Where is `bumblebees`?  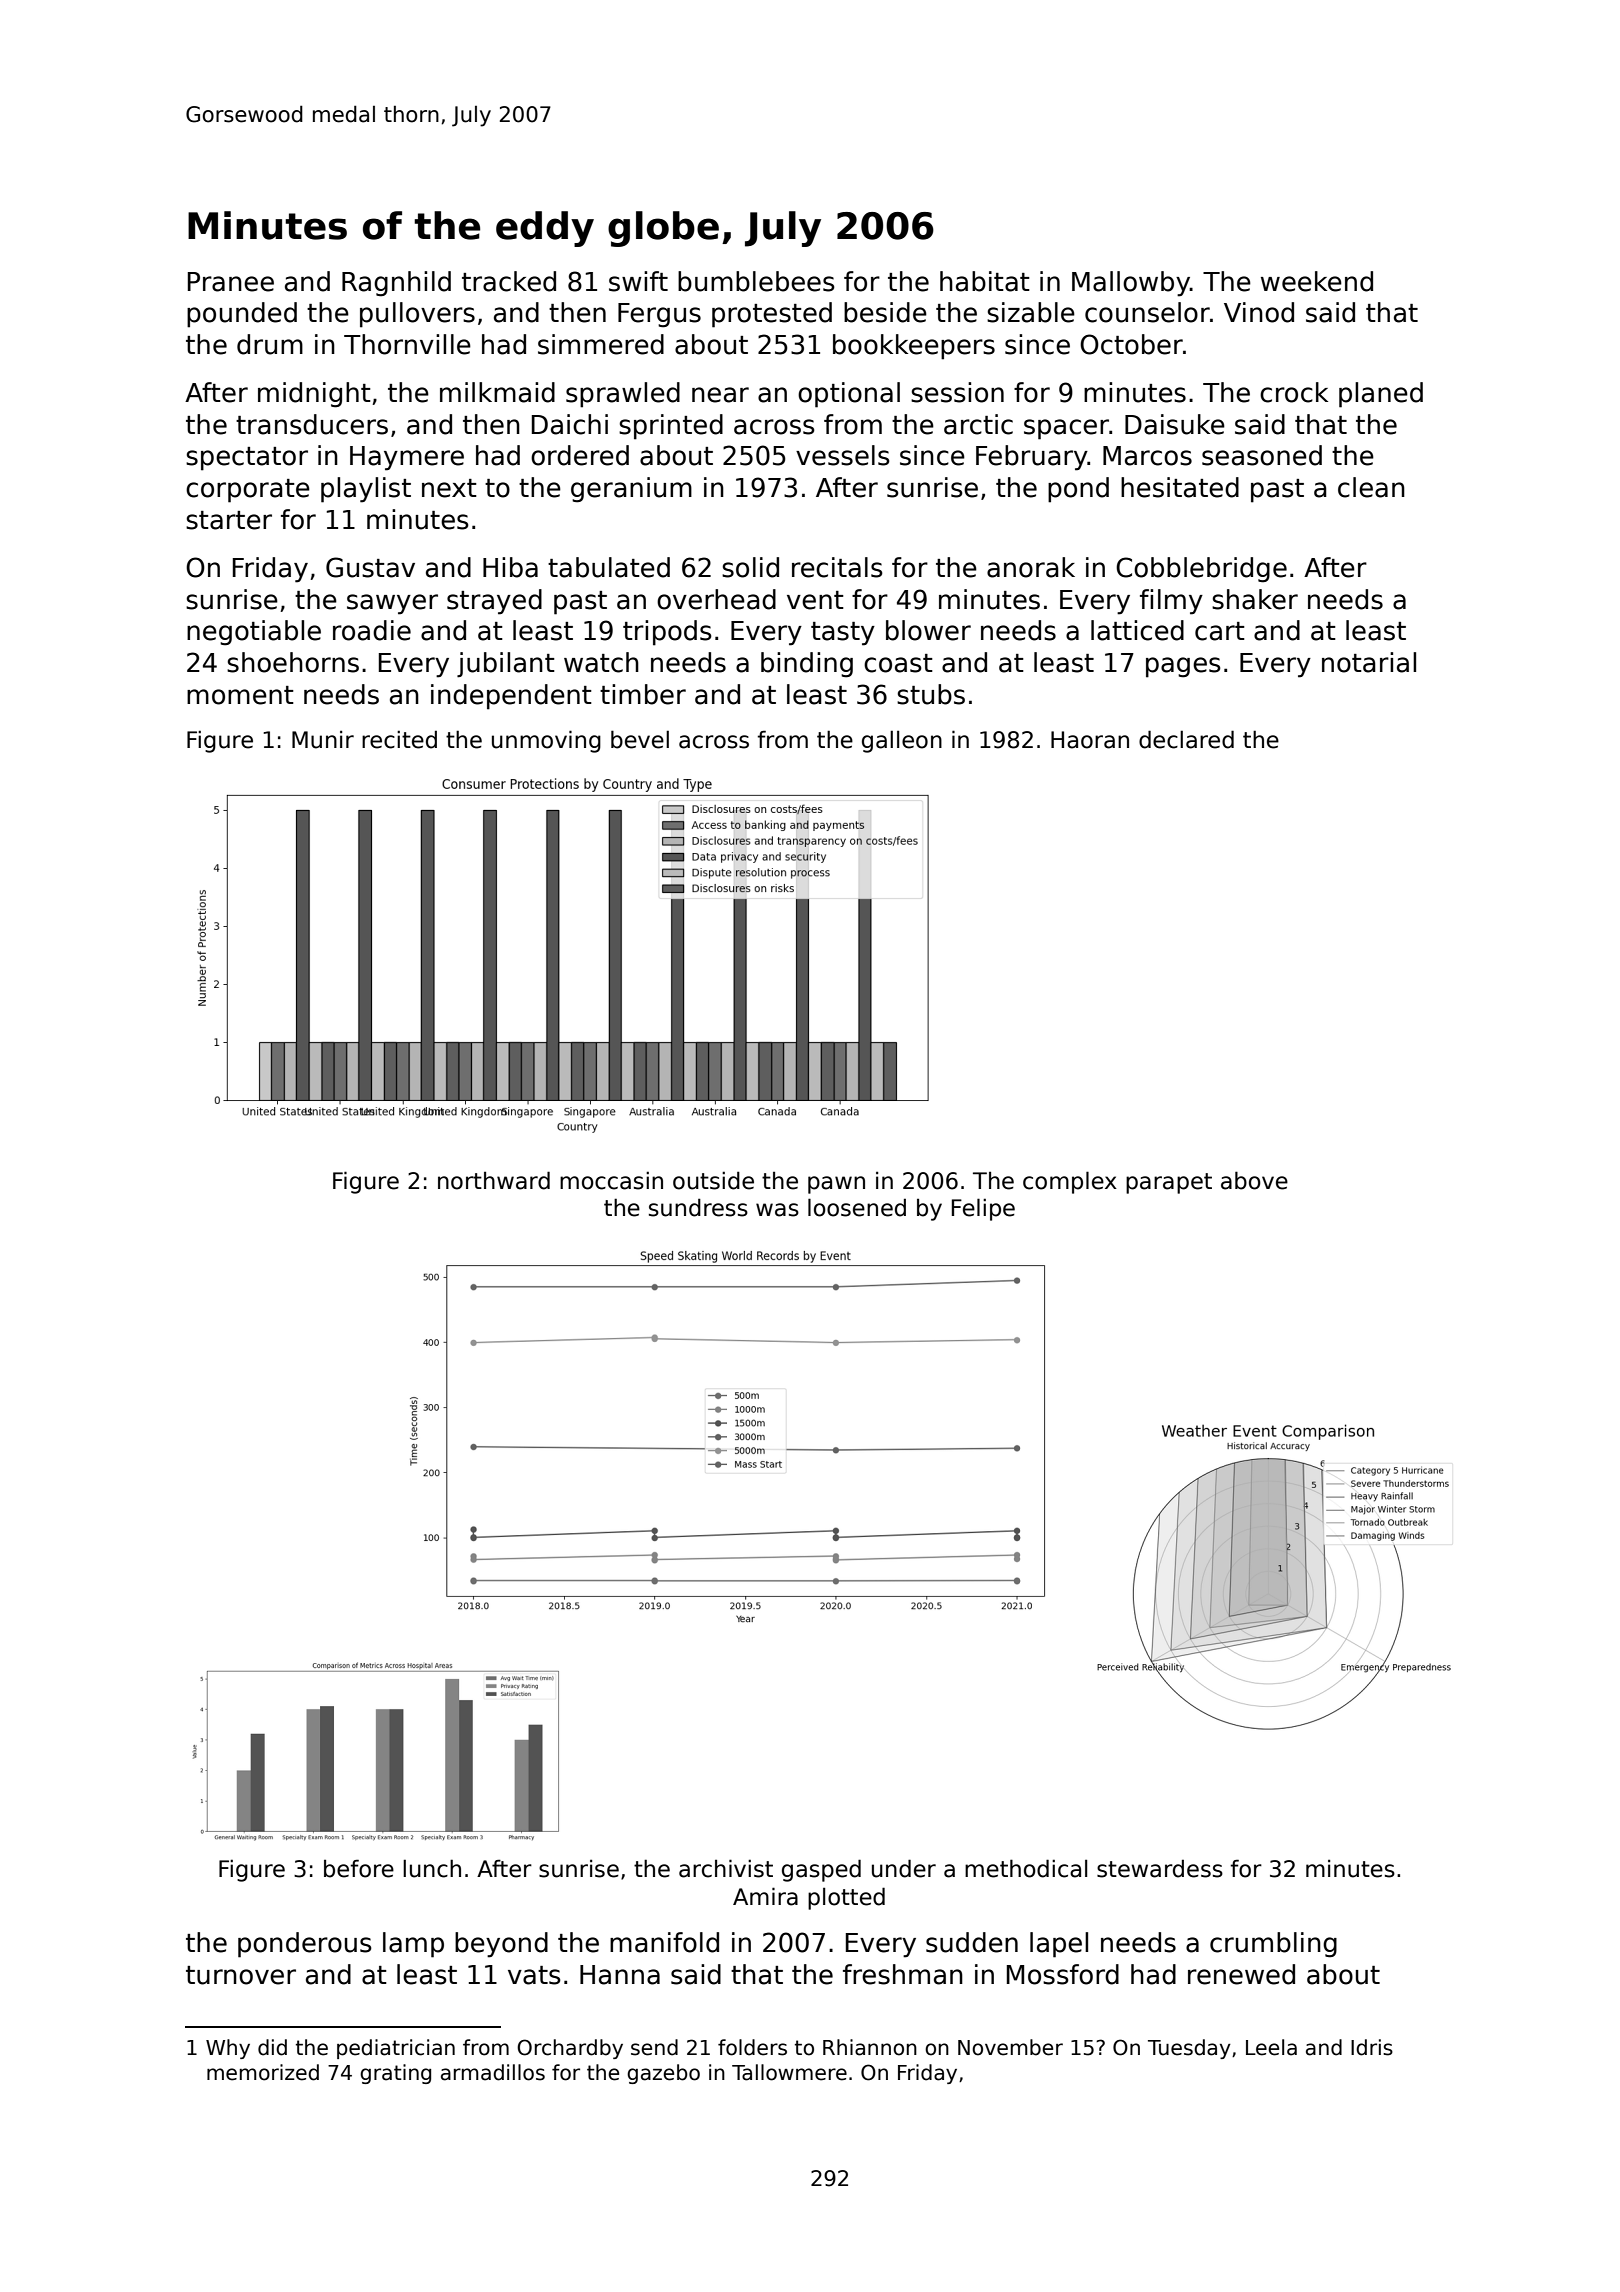
bumblebees is located at coordinates (756, 281).
